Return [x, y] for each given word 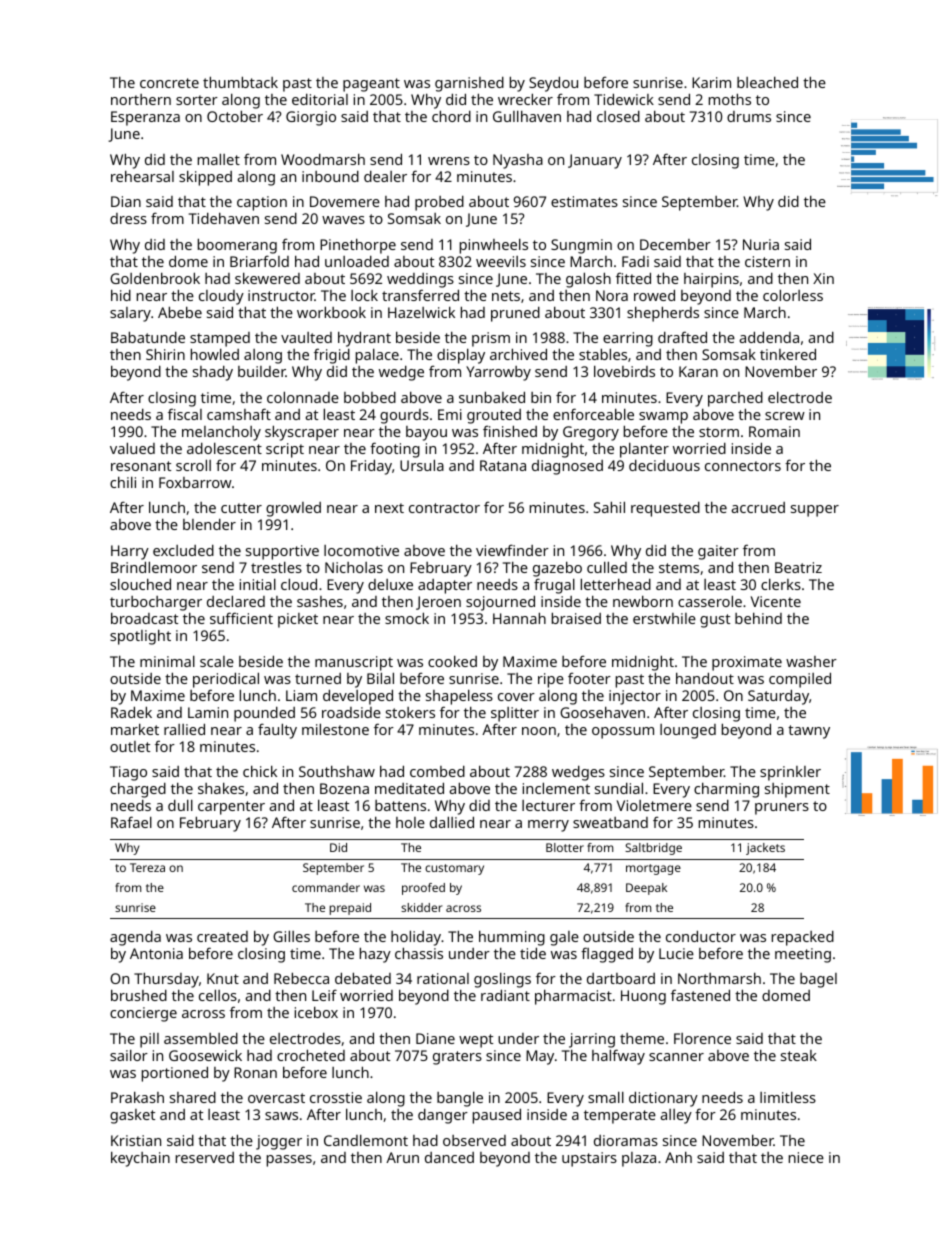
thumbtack [240, 82]
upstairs [589, 1159]
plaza [639, 1159]
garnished [469, 84]
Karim [711, 82]
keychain [140, 1159]
